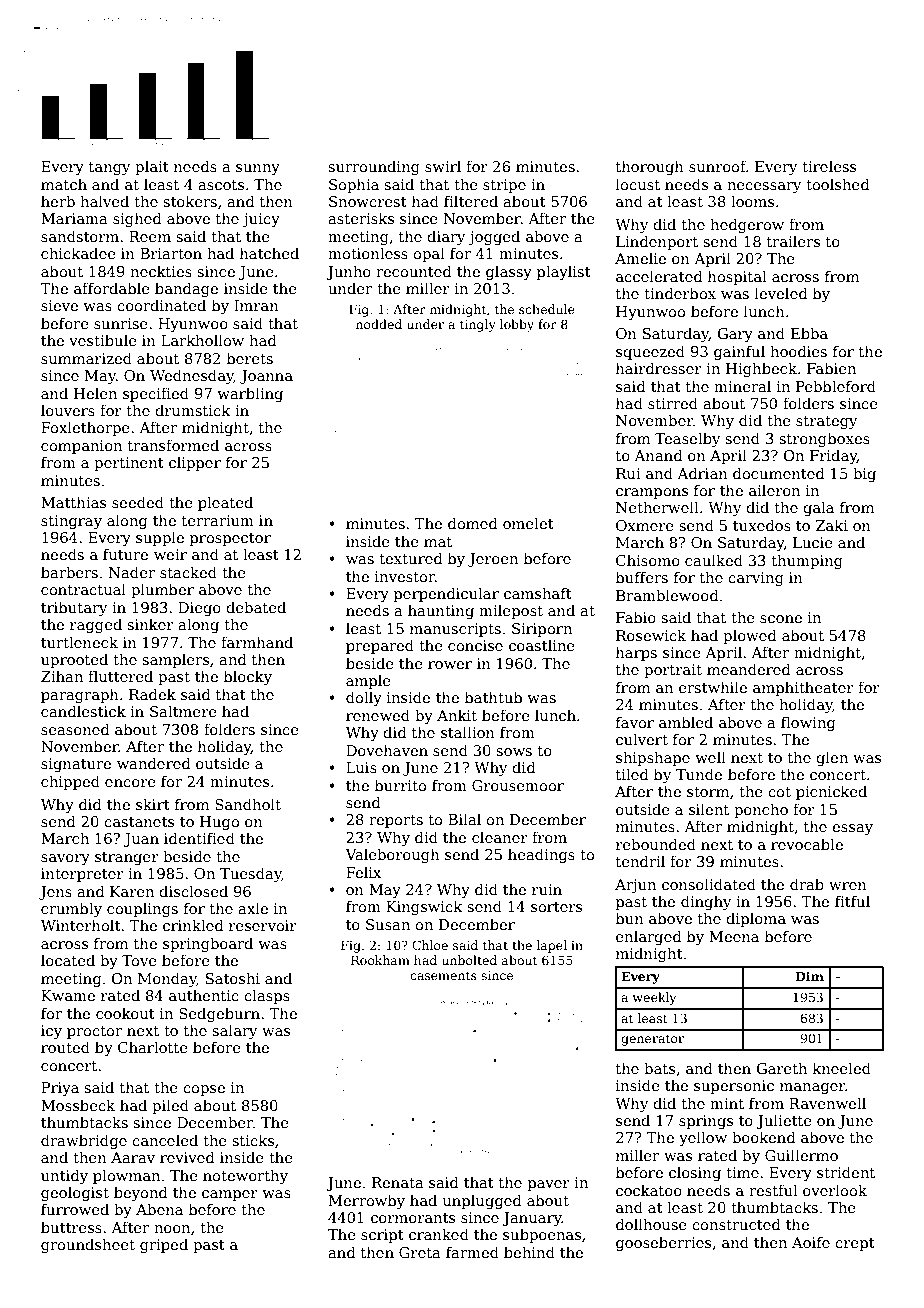 Image resolution: width=924 pixels, height=1308 pixels. Describe the element at coordinates (832, 525) in the screenshot. I see `Zaki` at that location.
